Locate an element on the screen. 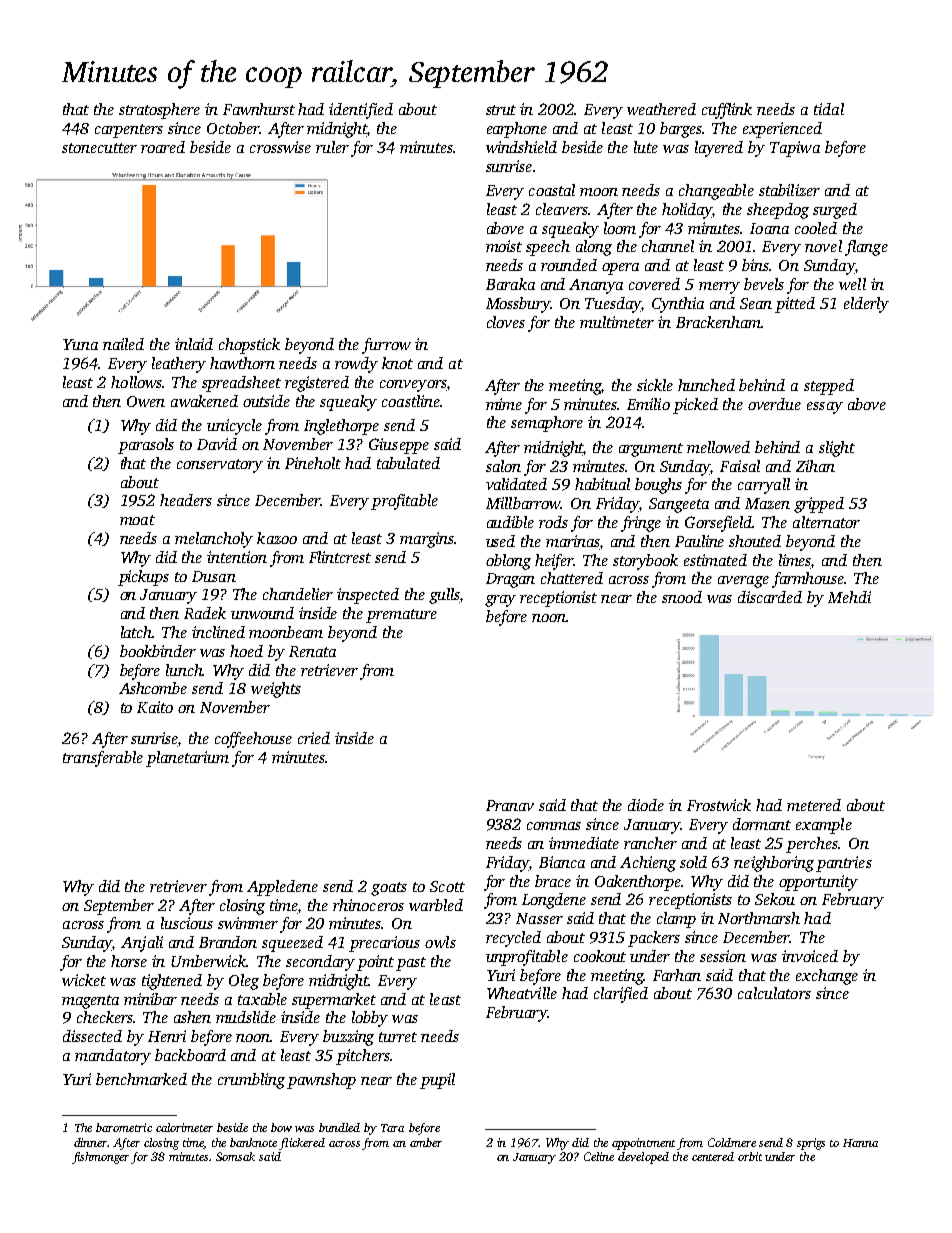 This screenshot has height=1233, width=952. stonecutter is located at coordinates (99, 148).
